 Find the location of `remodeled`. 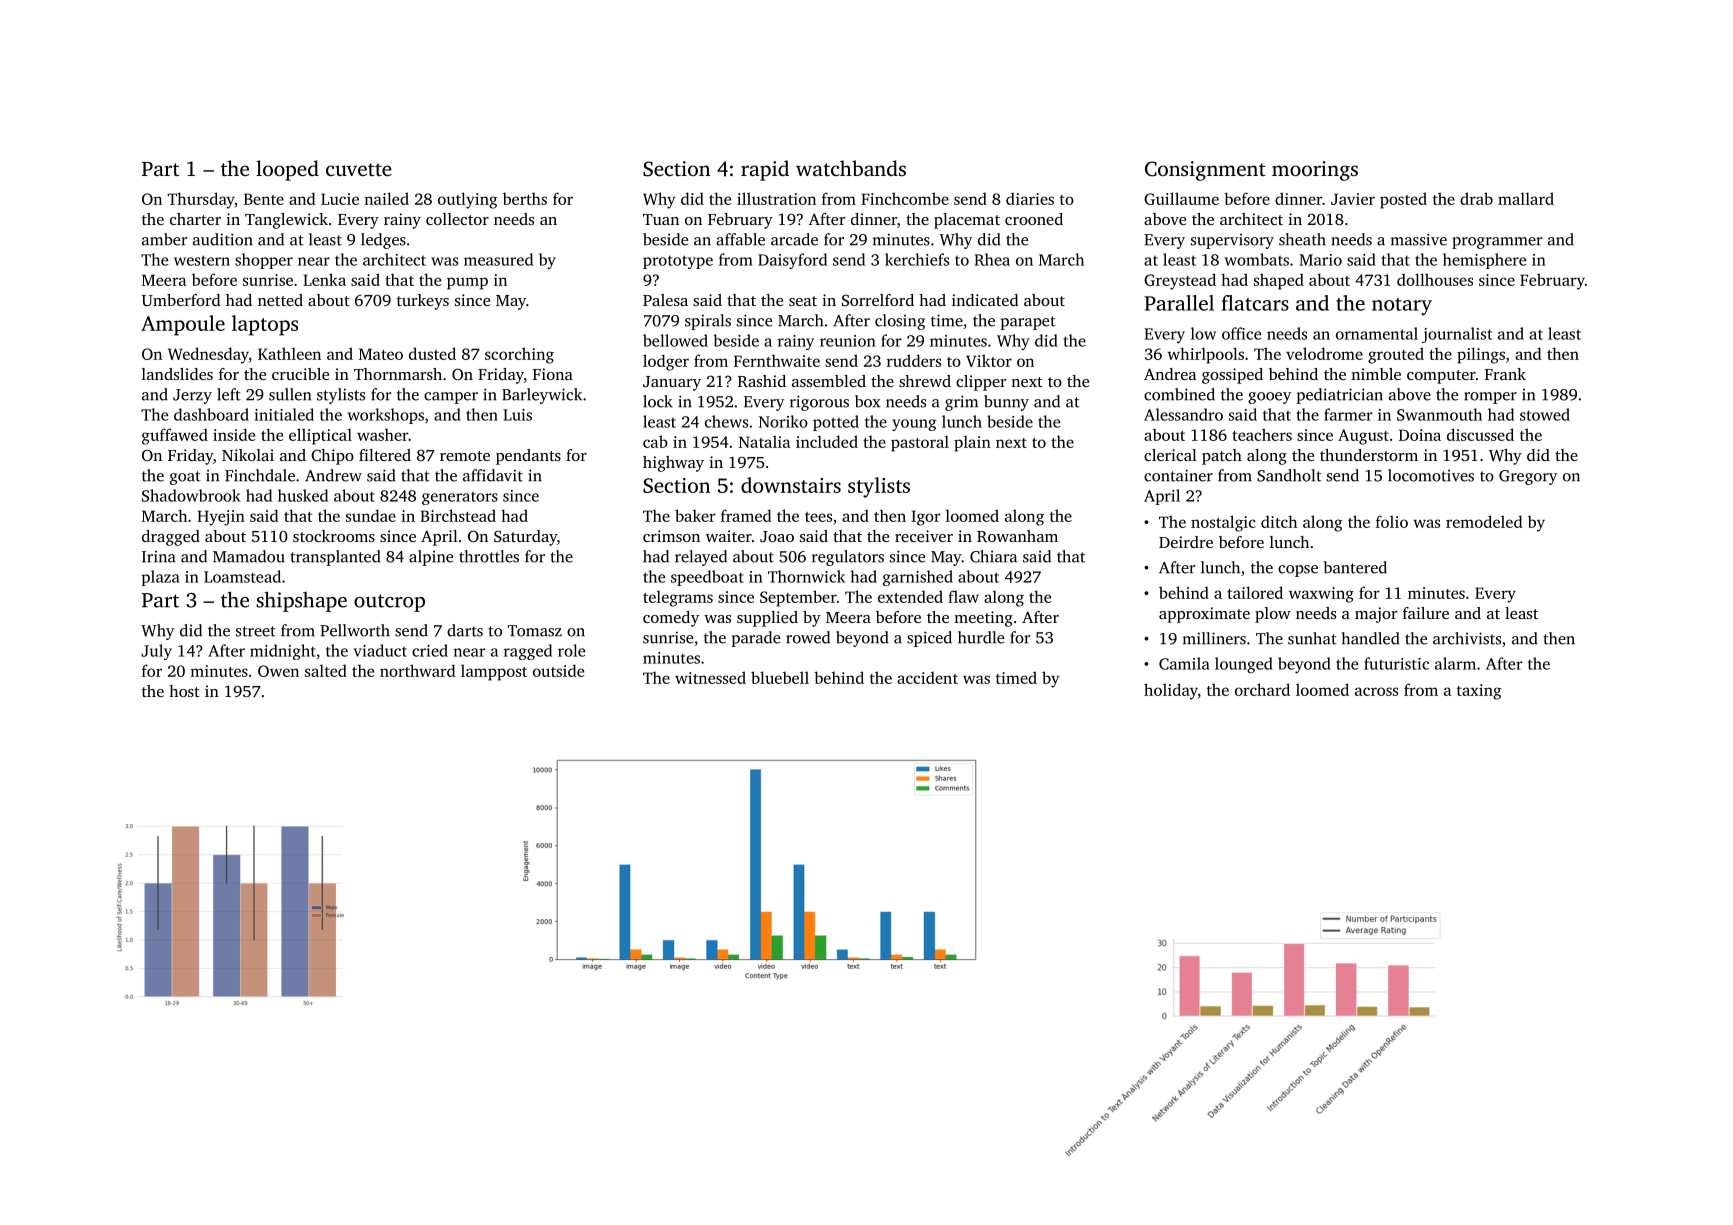

remodeled is located at coordinates (1484, 521).
